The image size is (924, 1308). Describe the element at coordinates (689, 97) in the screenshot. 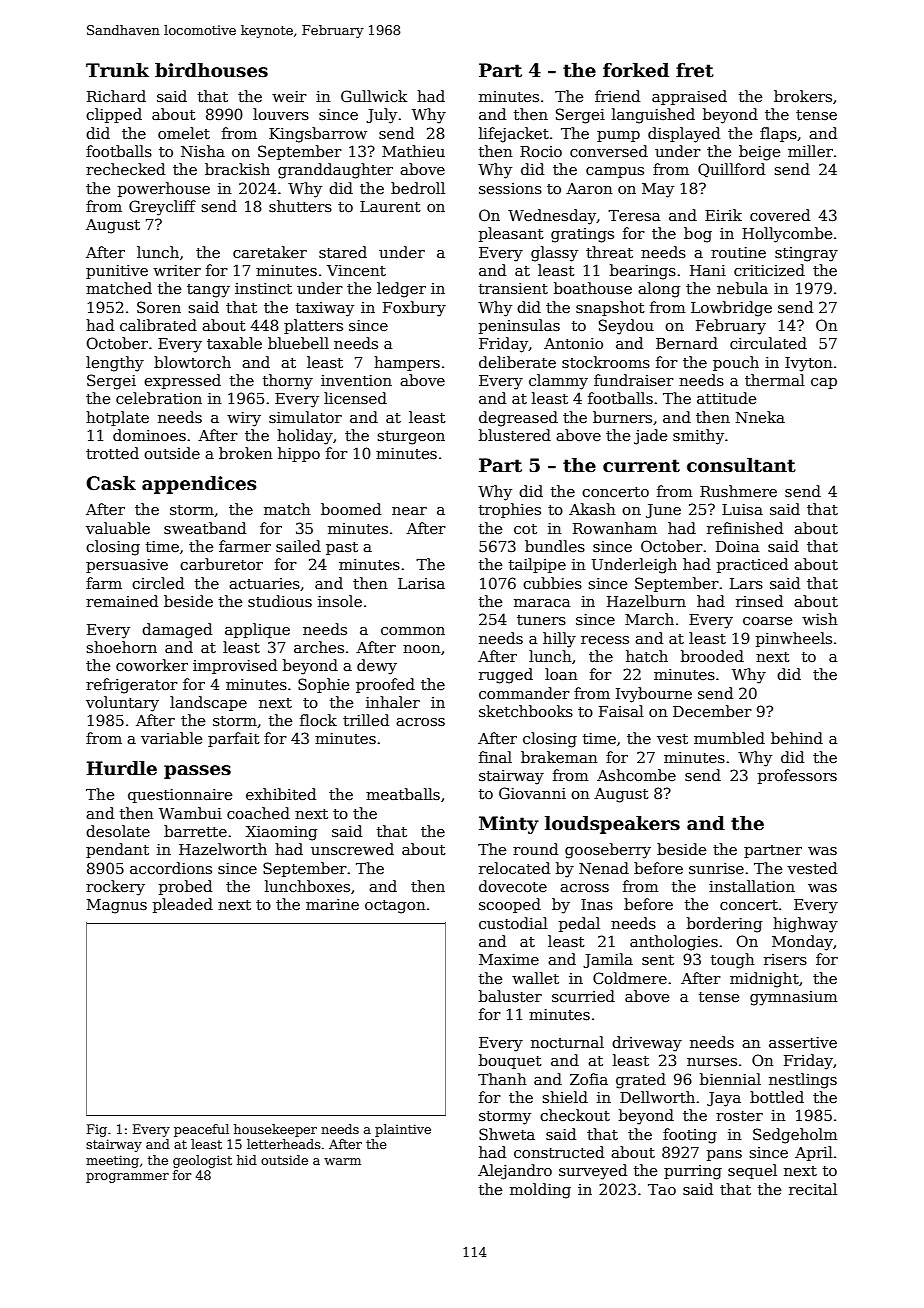

I see `appraised` at that location.
